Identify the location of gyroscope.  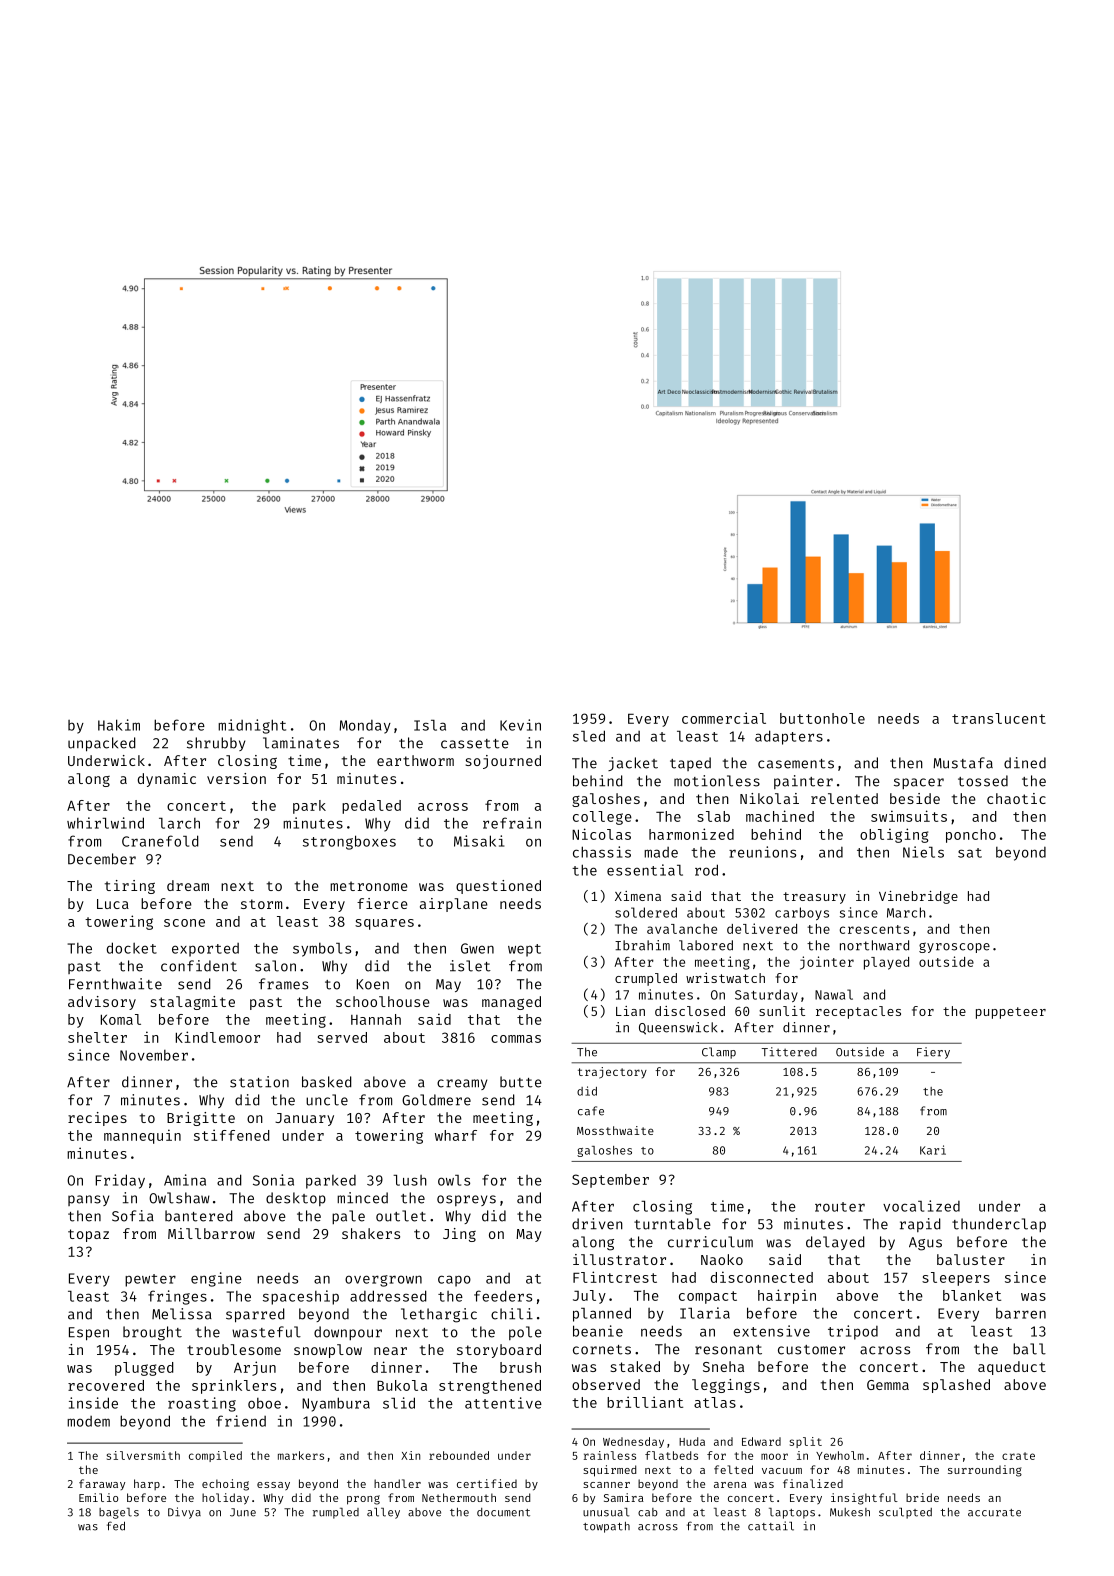
(954, 947).
